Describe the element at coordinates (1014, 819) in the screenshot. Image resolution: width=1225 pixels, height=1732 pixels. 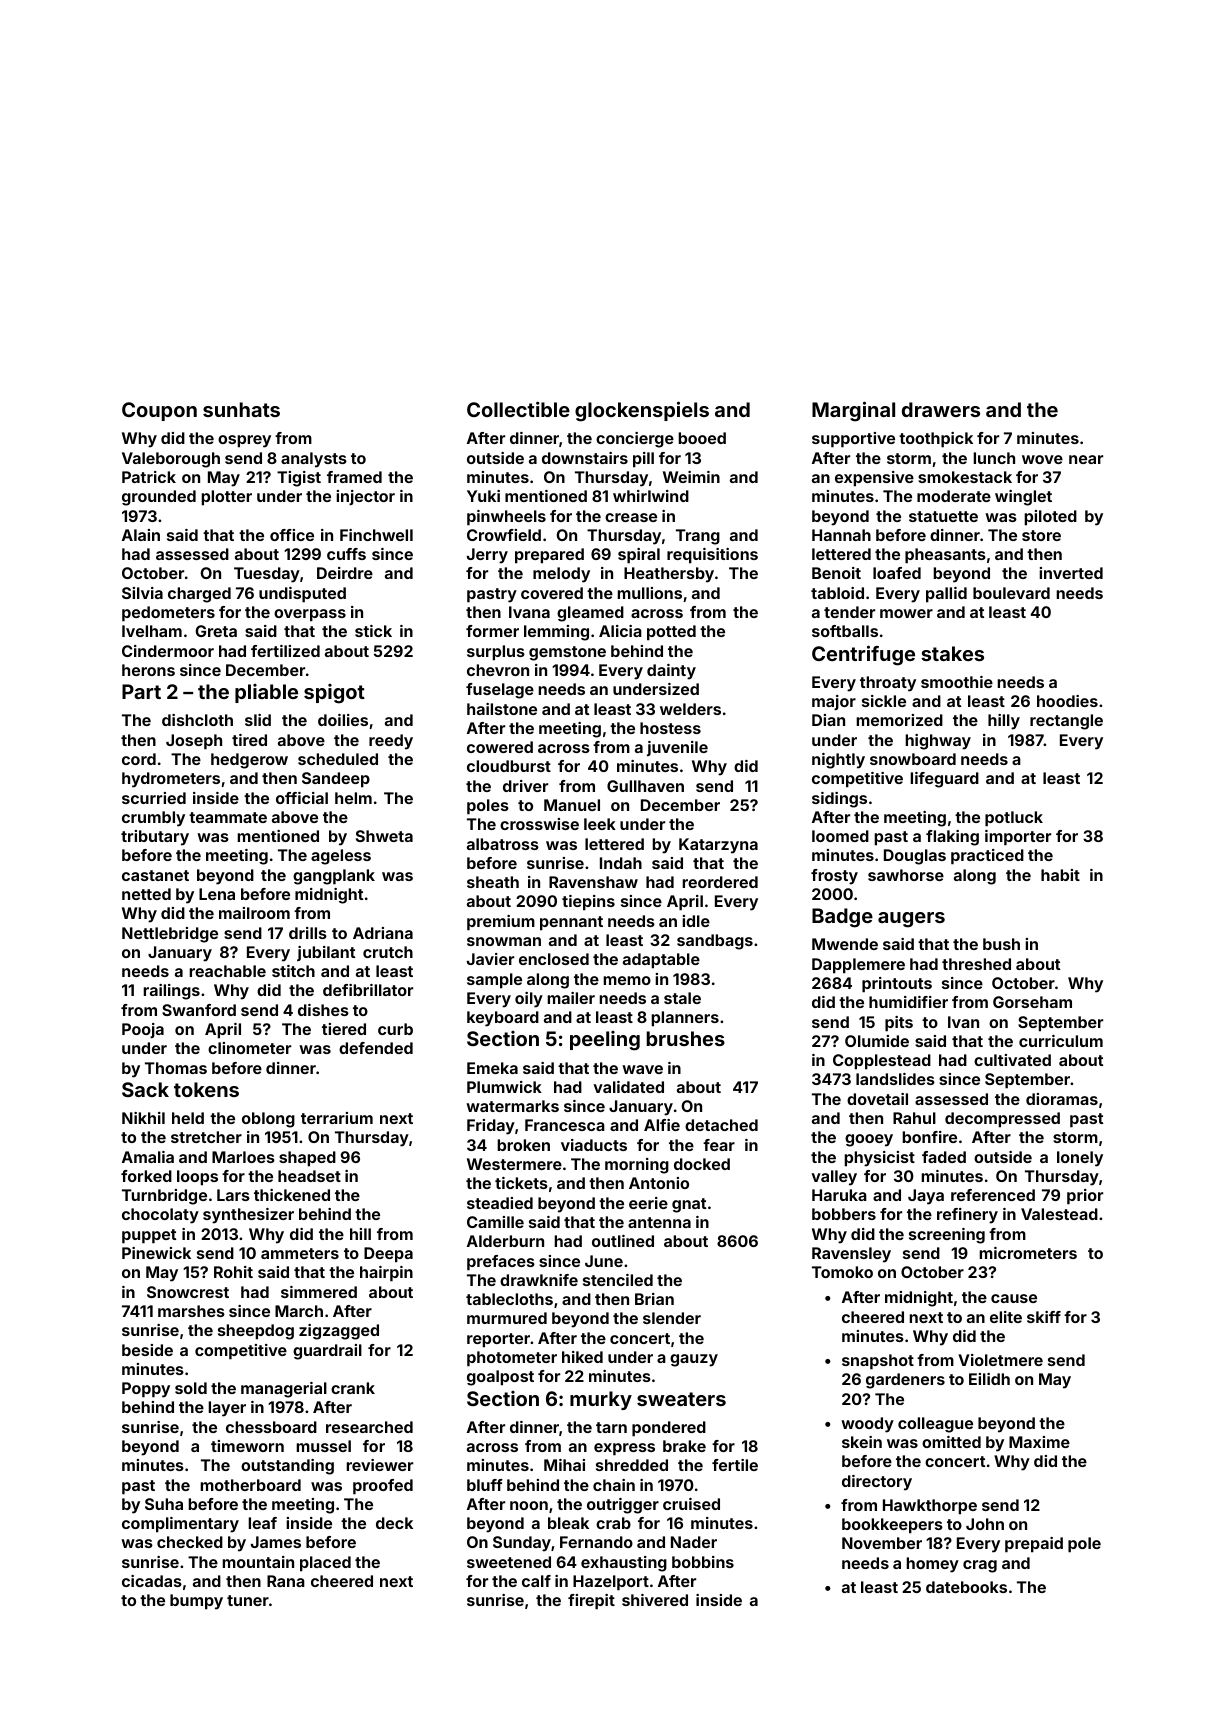
I see `potluck` at that location.
